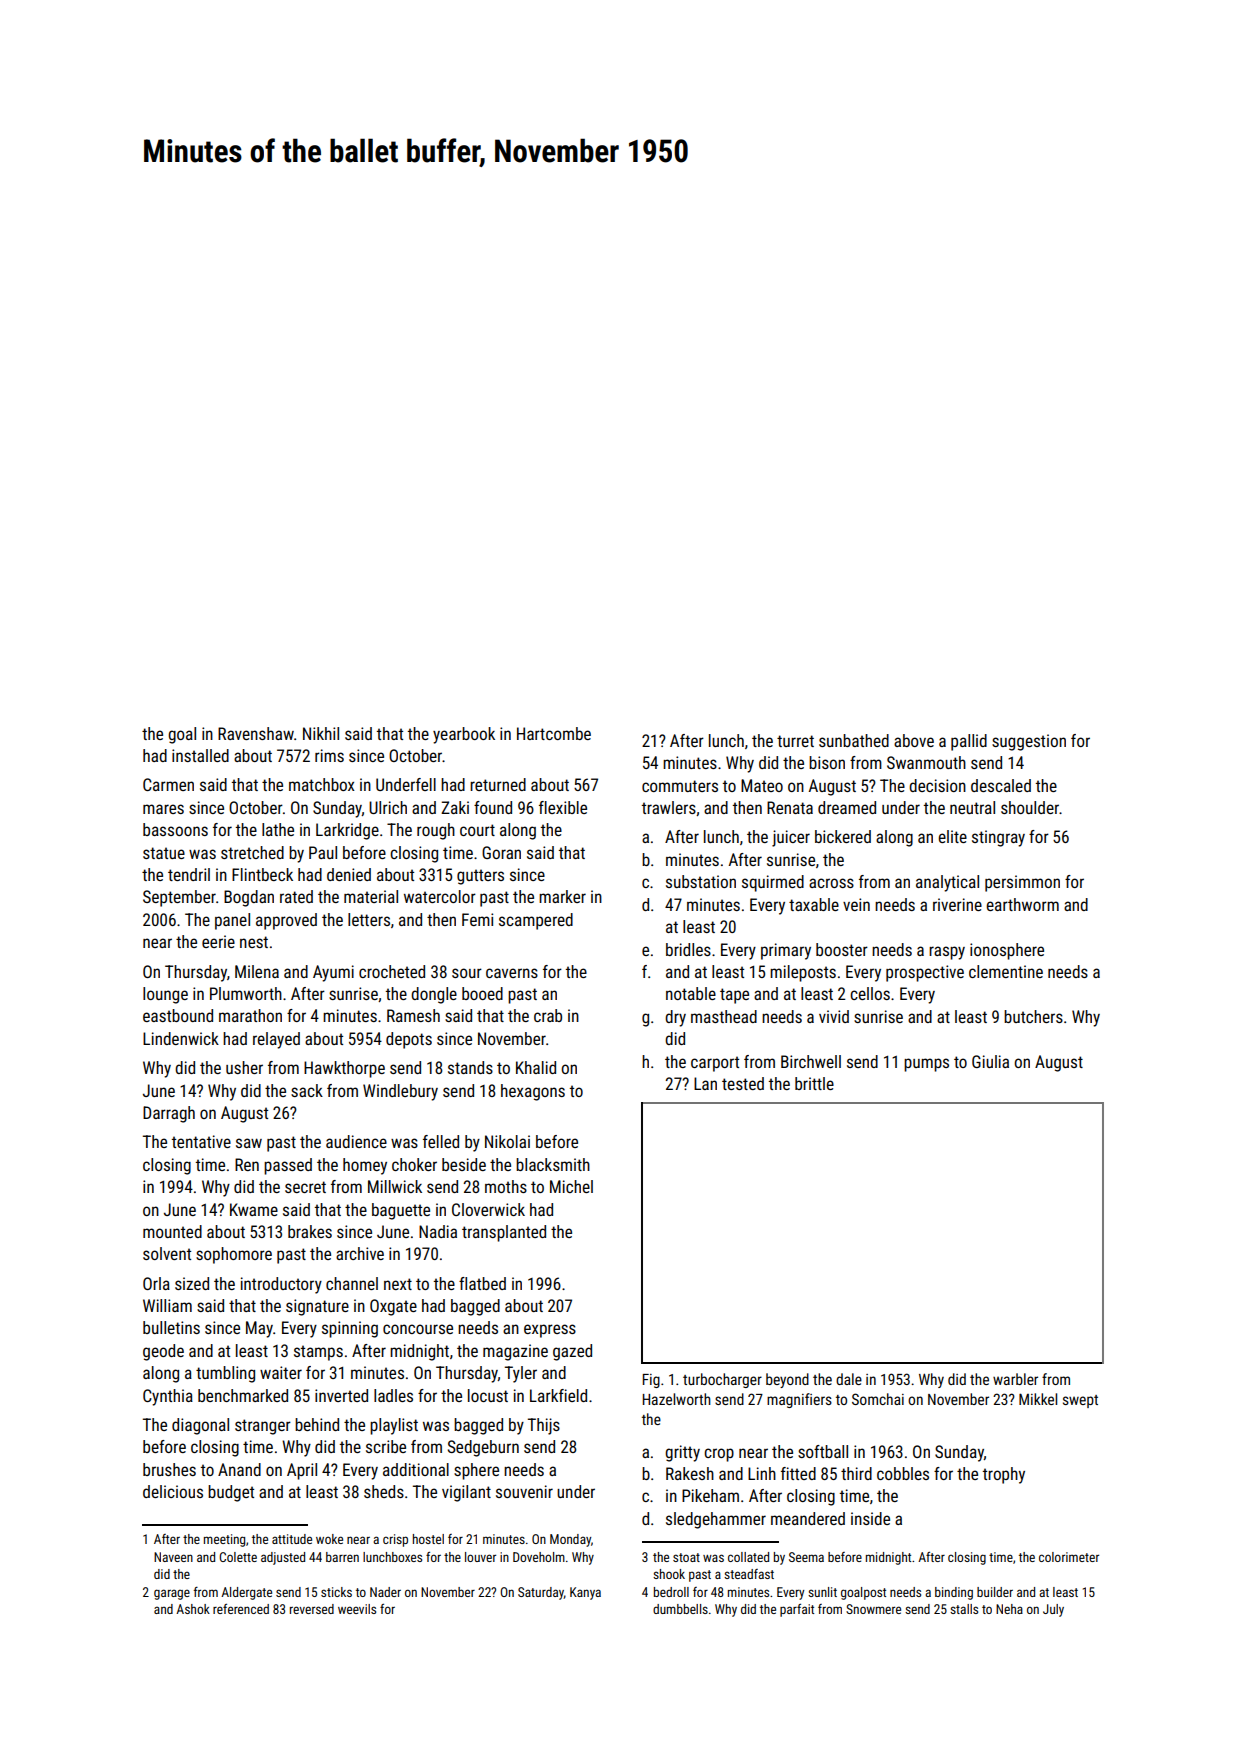  What do you see at coordinates (344, 1069) in the image?
I see `Hawkthorpe` at bounding box center [344, 1069].
